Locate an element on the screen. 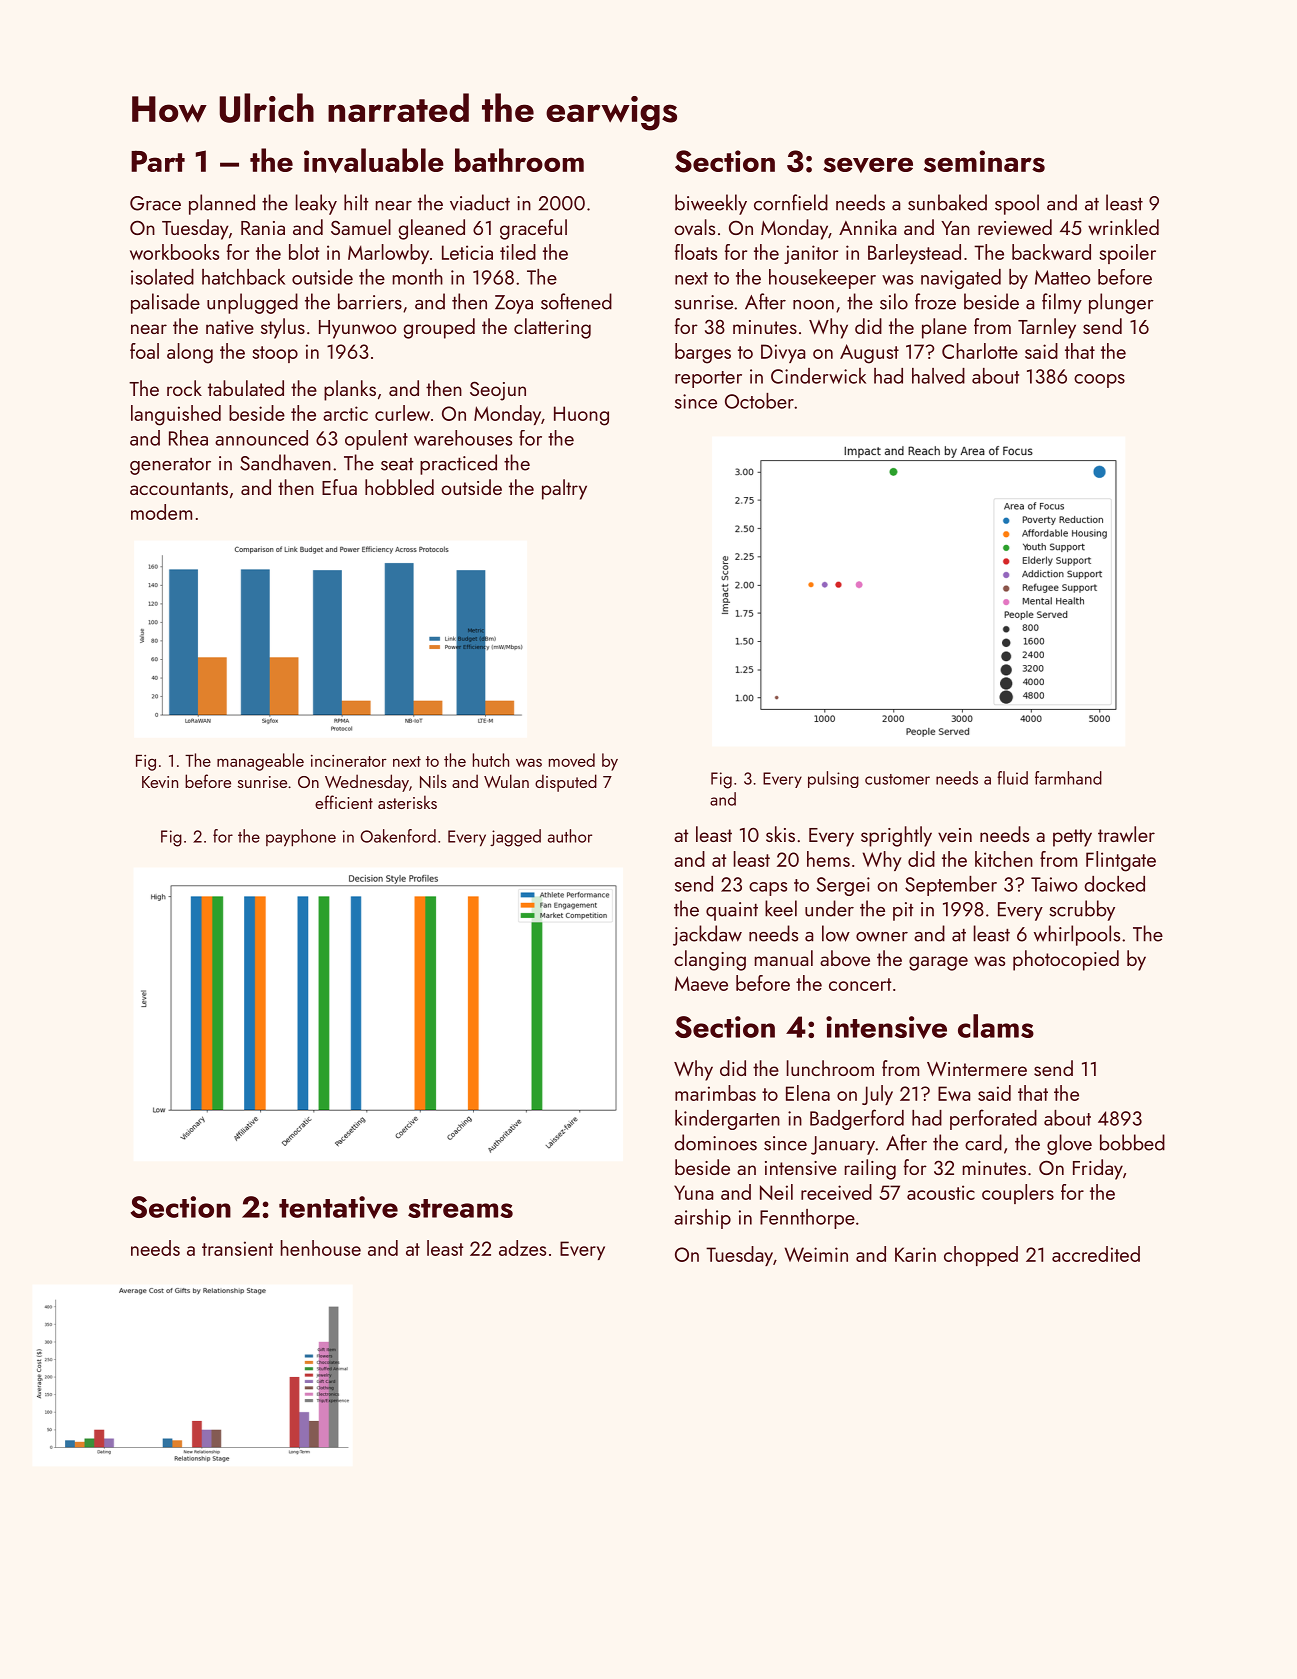 The width and height of the screenshot is (1297, 1679). seminars is located at coordinates (984, 161).
